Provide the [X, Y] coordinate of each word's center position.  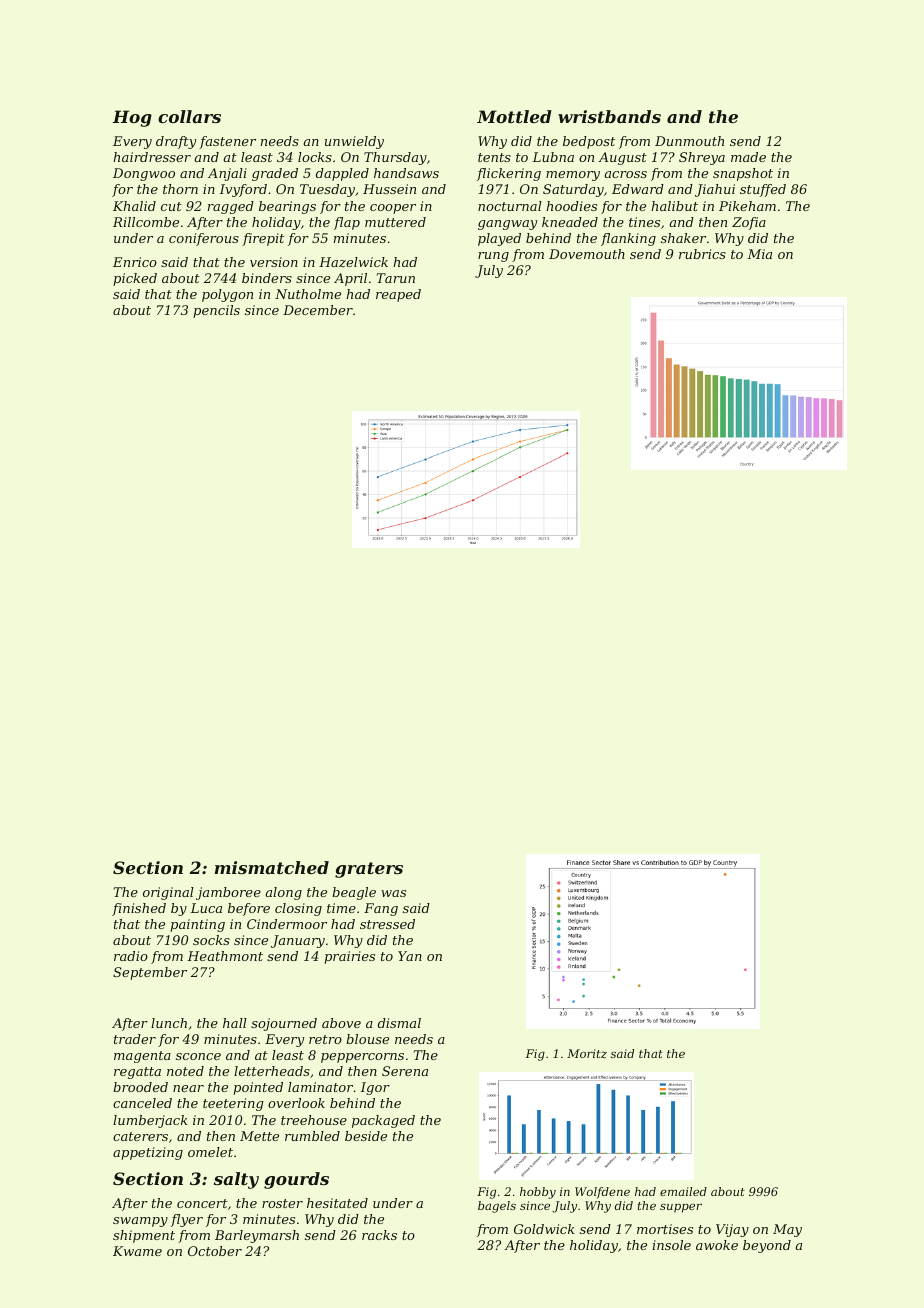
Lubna [553, 157]
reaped [398, 295]
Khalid [134, 206]
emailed [683, 1191]
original [168, 893]
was [393, 893]
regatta [137, 1073]
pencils [216, 311]
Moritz [587, 1053]
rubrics [702, 254]
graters [369, 870]
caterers [140, 1136]
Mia [759, 254]
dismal [399, 1023]
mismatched [272, 867]
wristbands [609, 116]
